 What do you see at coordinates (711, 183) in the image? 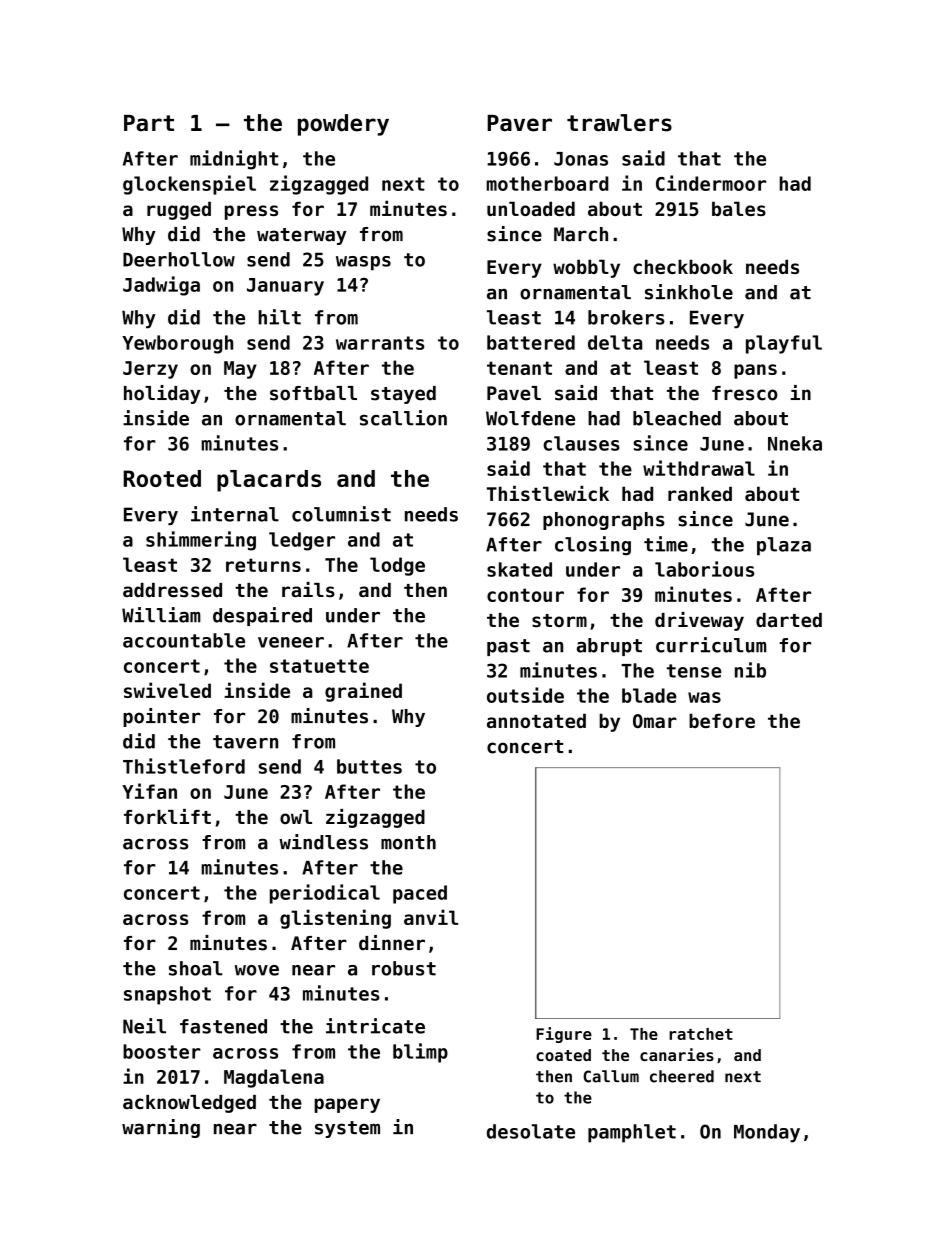
I see `Cindermoor` at bounding box center [711, 183].
